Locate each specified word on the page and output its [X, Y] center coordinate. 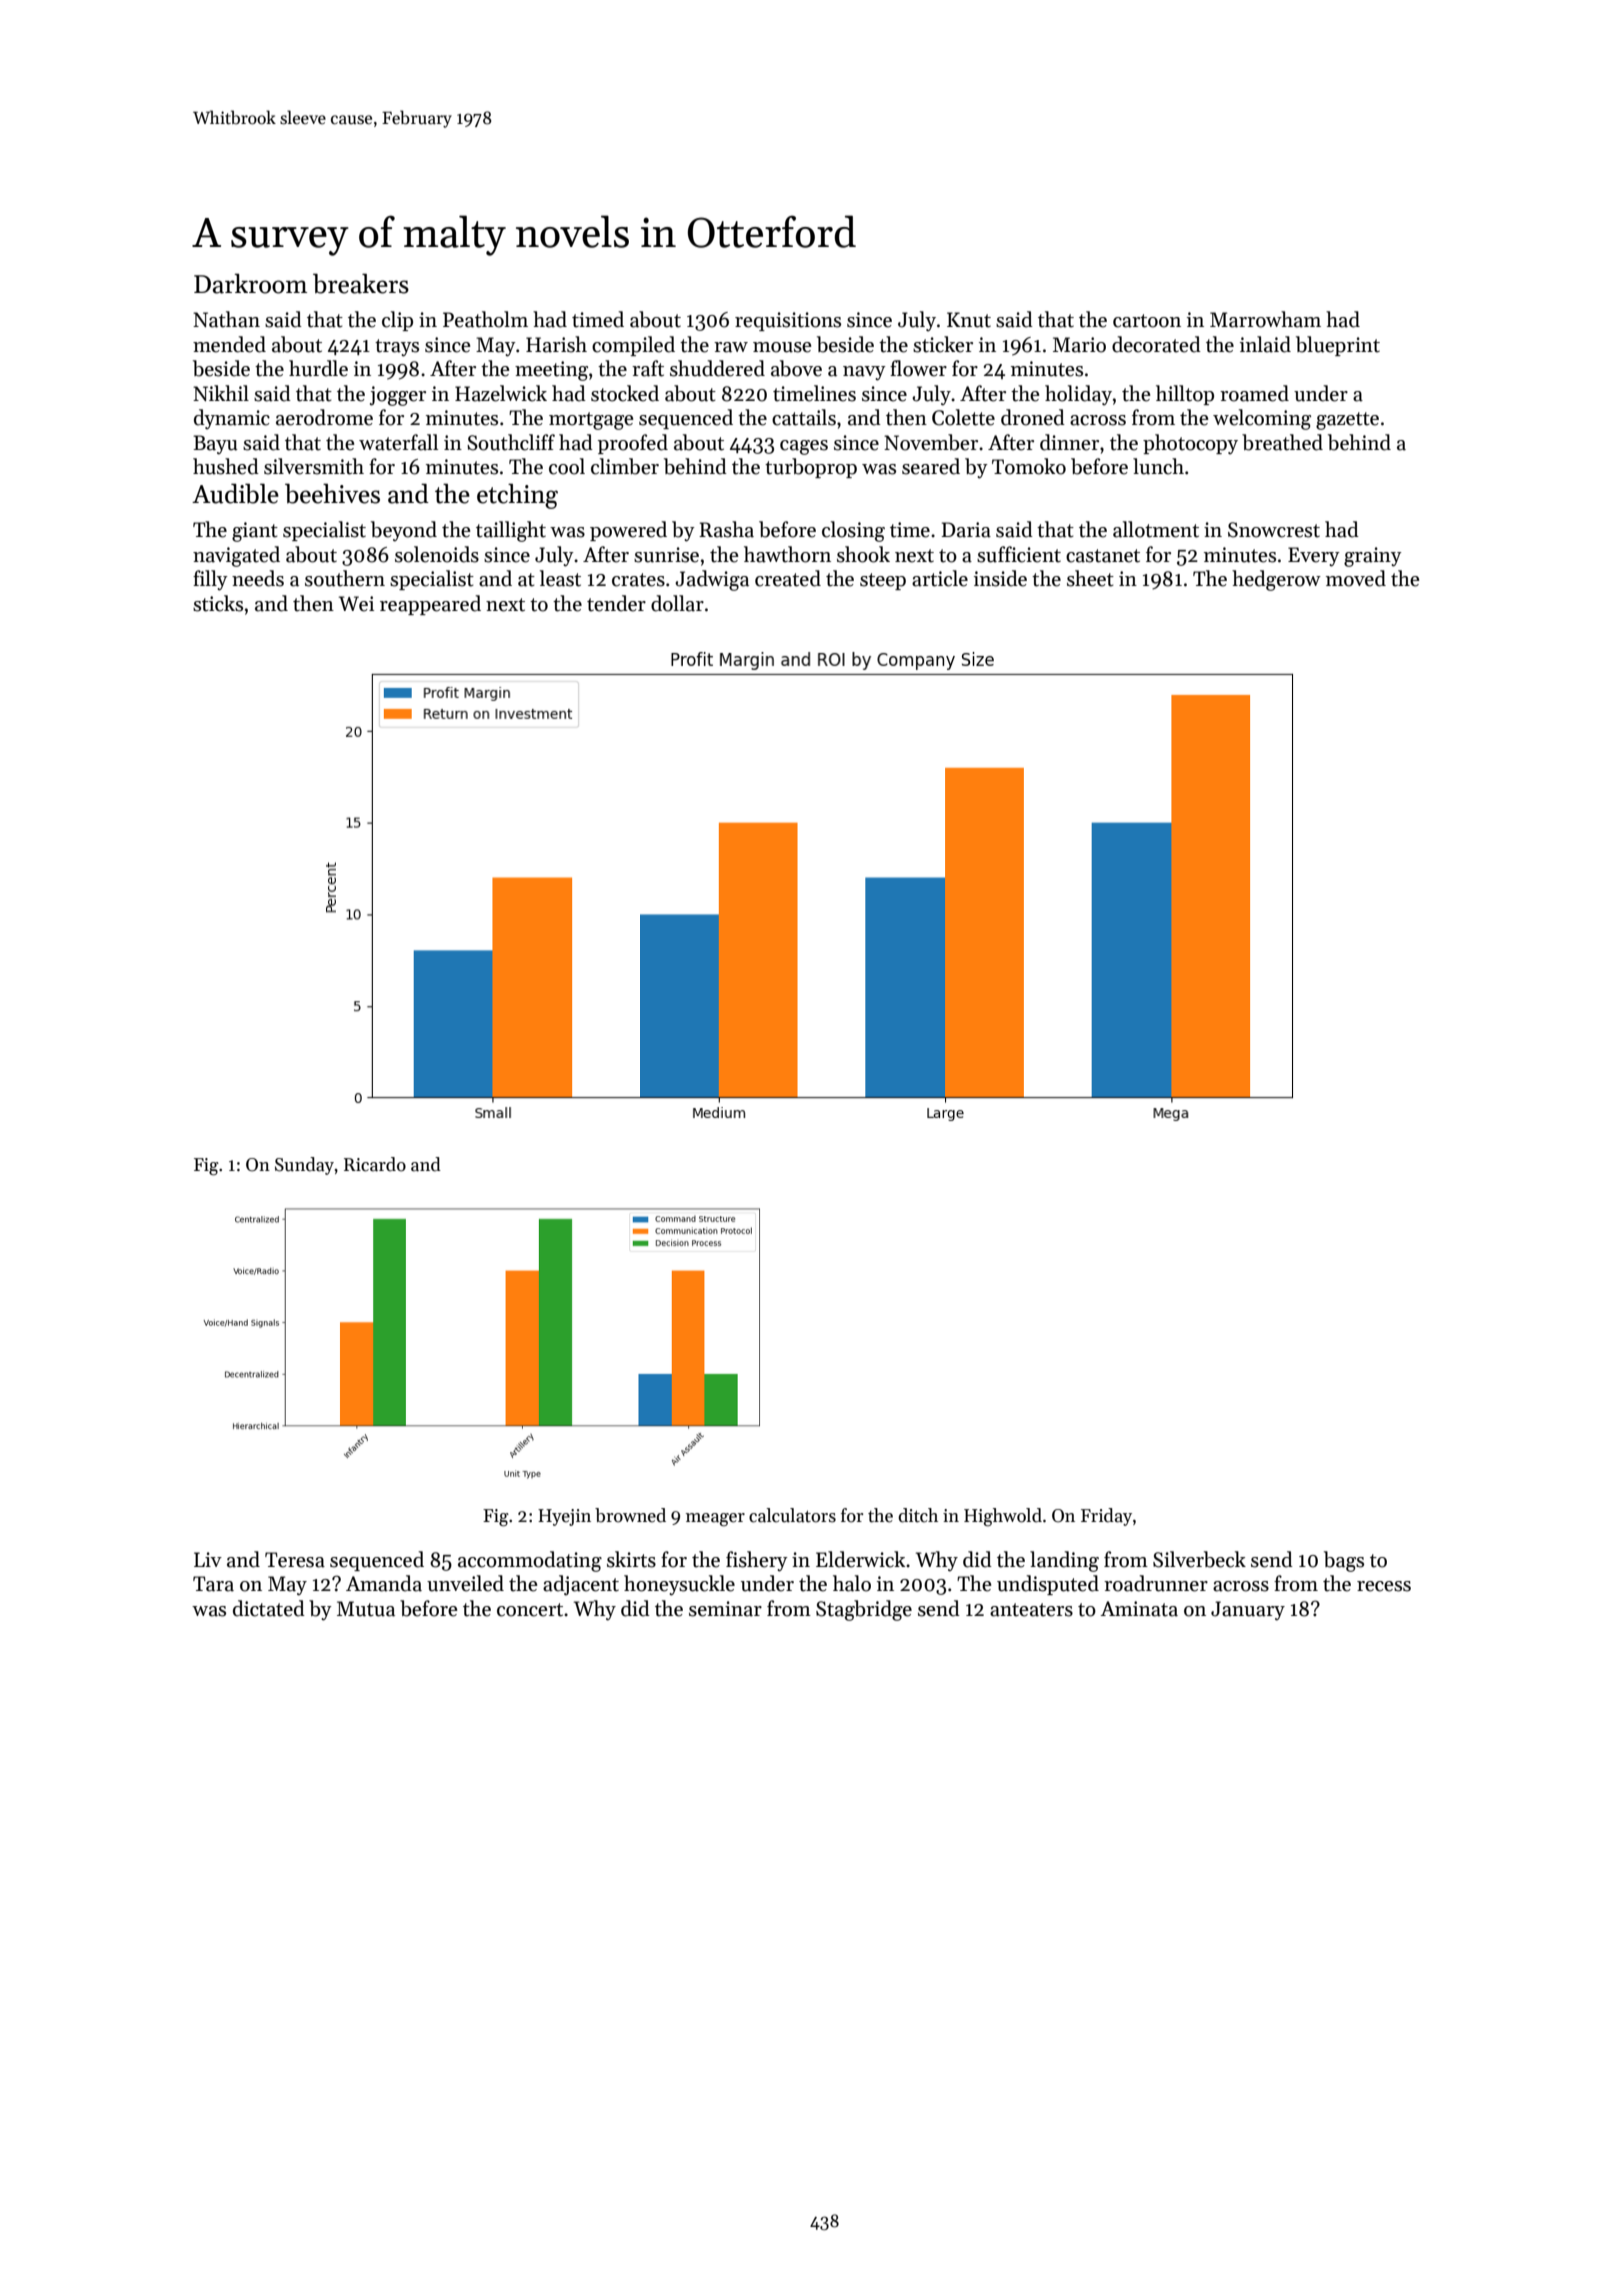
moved [1356, 578]
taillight [511, 531]
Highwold [1003, 1517]
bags [1344, 1561]
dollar [677, 603]
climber [625, 466]
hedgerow [1276, 580]
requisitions [788, 321]
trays [397, 348]
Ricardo [375, 1164]
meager [715, 1519]
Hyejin [564, 1517]
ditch [918, 1515]
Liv [208, 1559]
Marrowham [1265, 319]
